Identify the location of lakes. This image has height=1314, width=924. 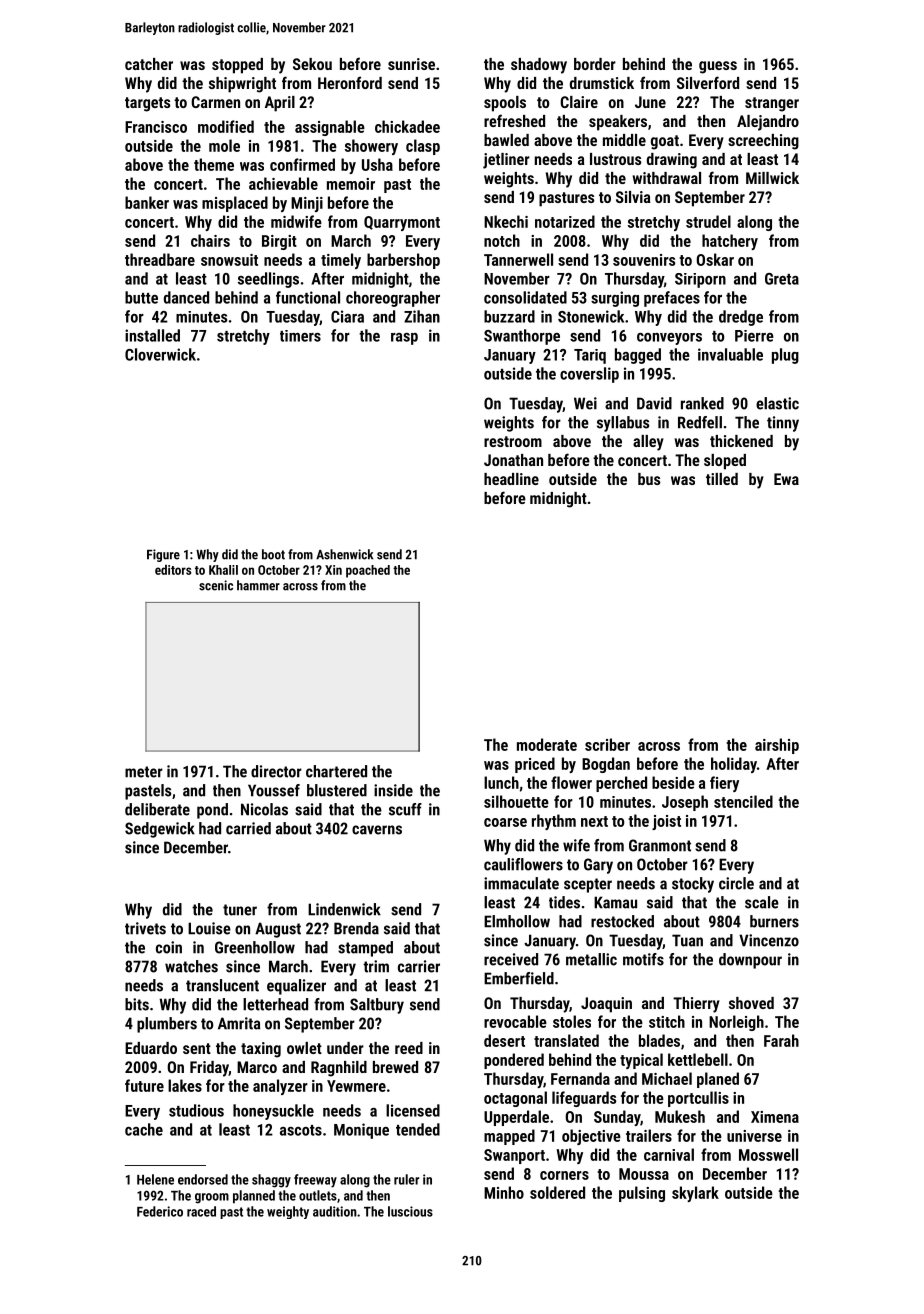
(185, 1085).
